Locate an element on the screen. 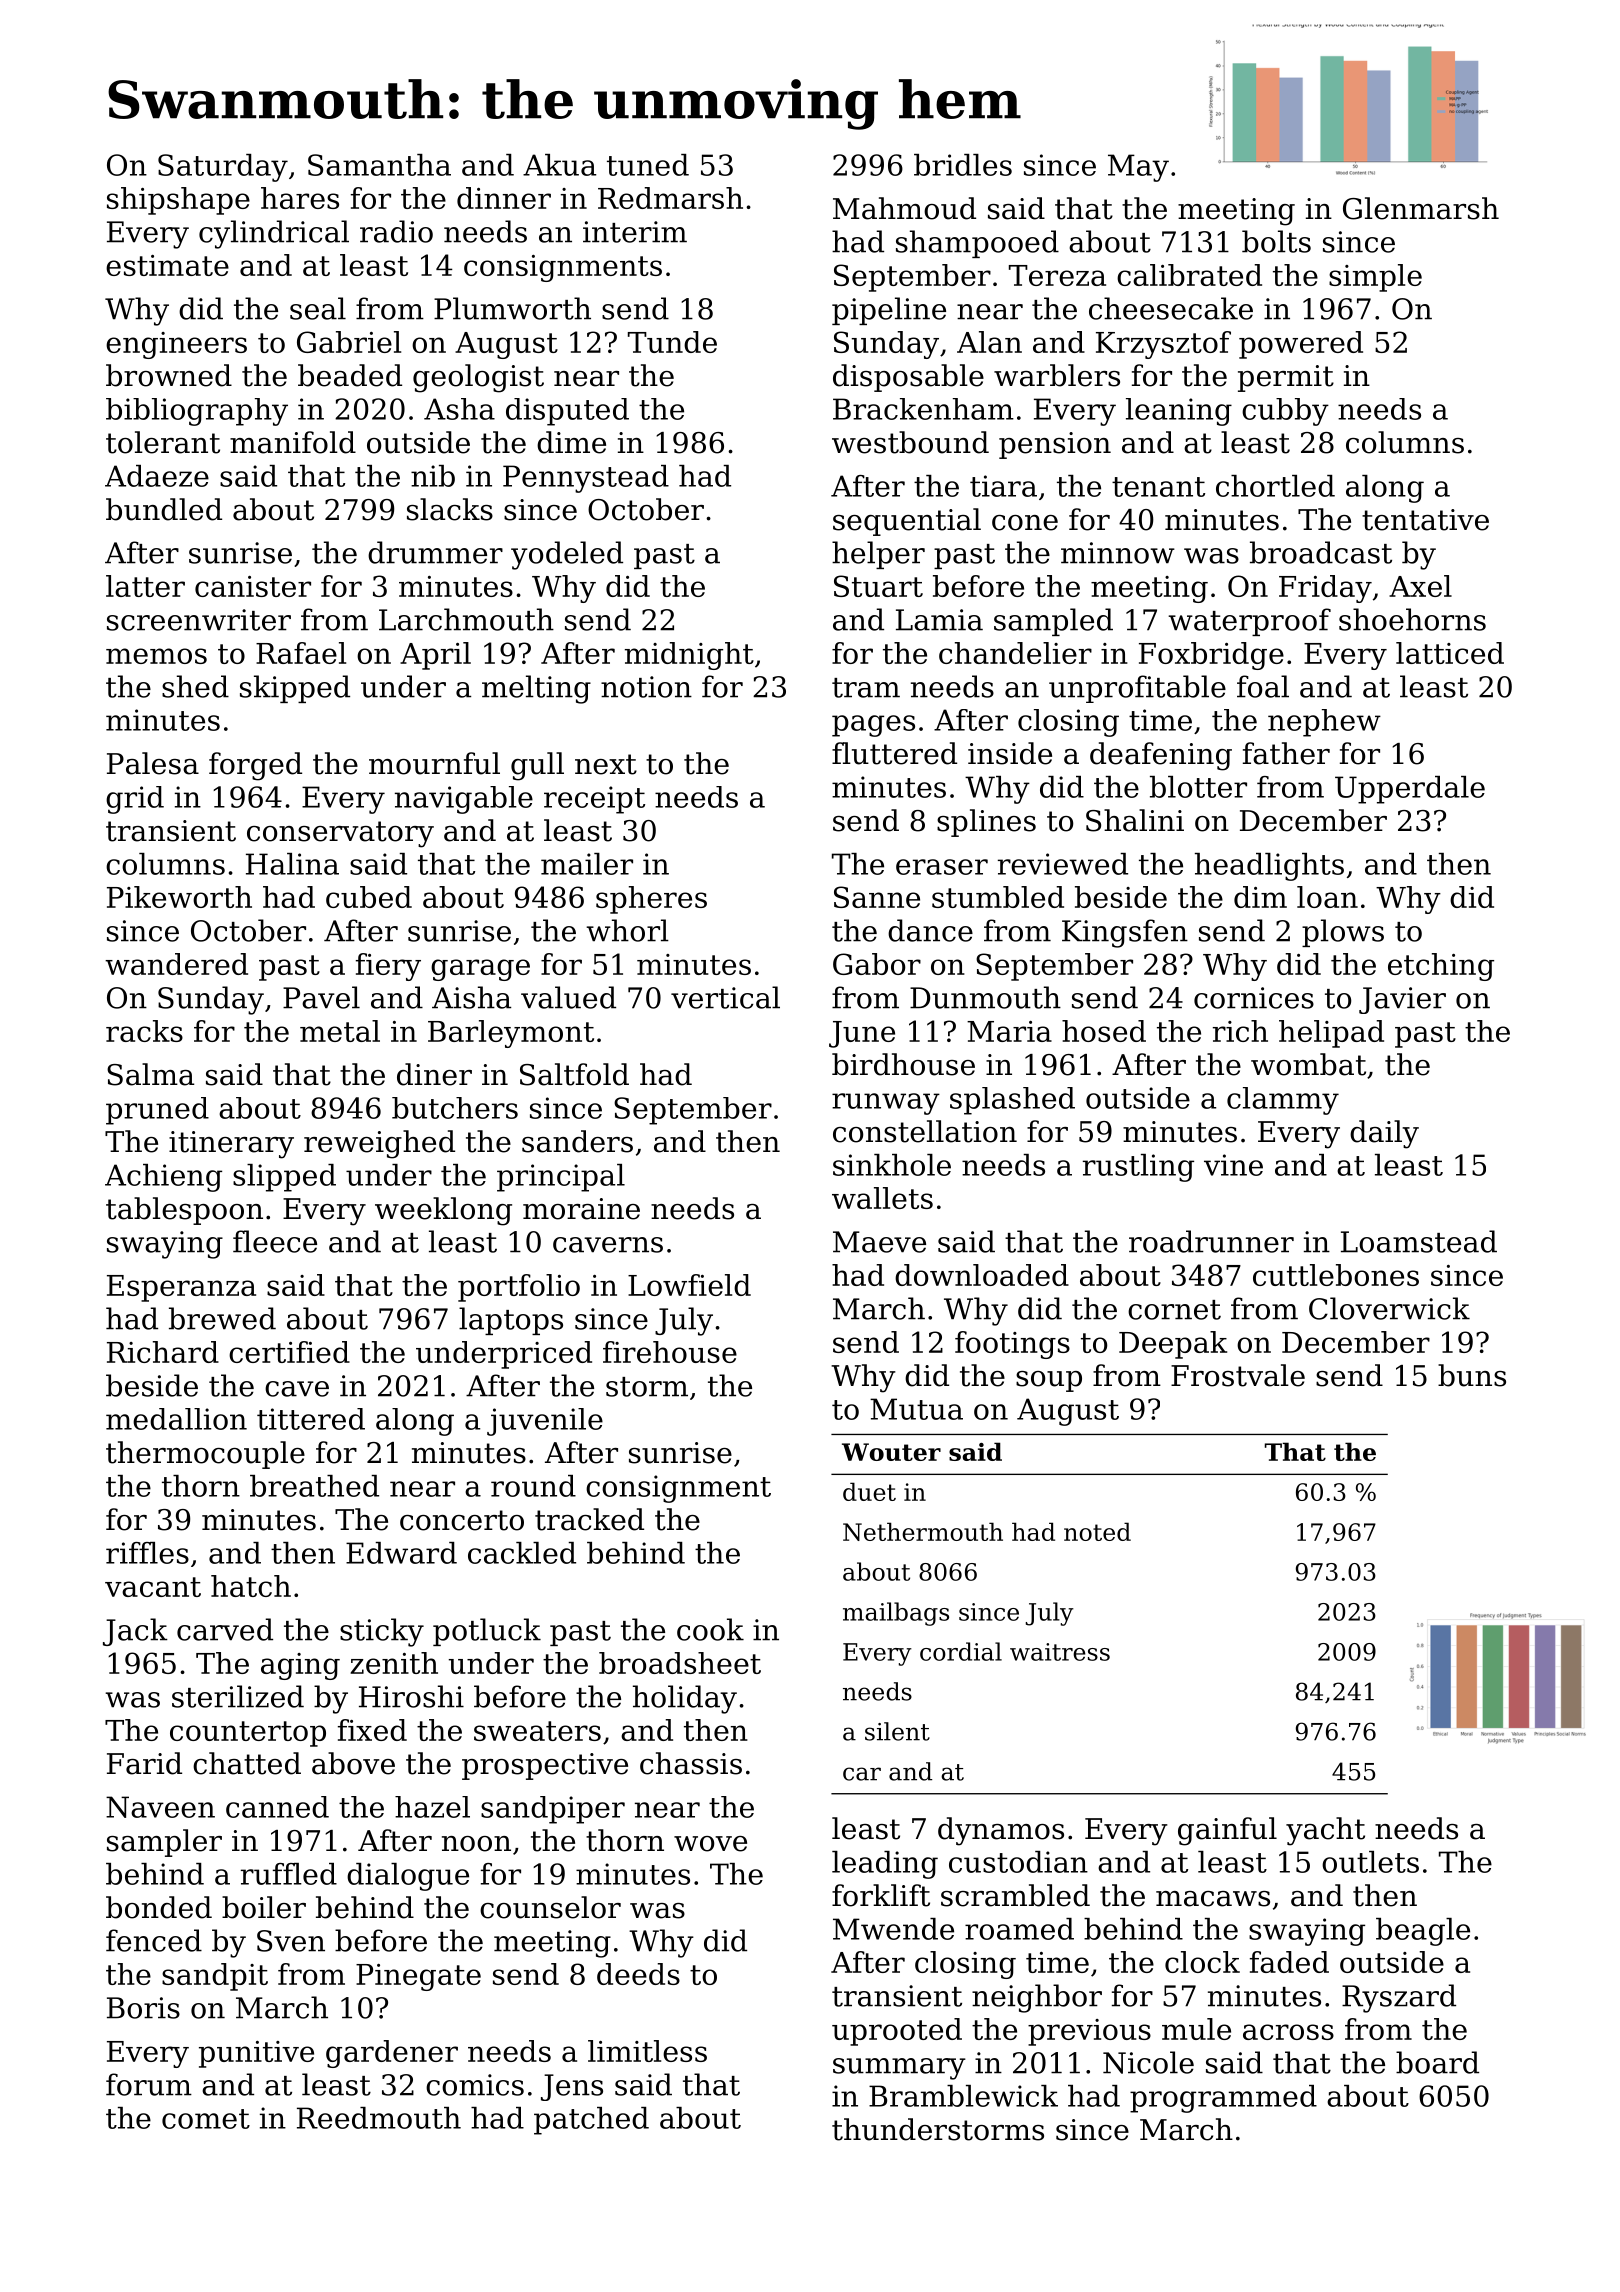 This screenshot has height=2292, width=1620. Samantha is located at coordinates (379, 165).
